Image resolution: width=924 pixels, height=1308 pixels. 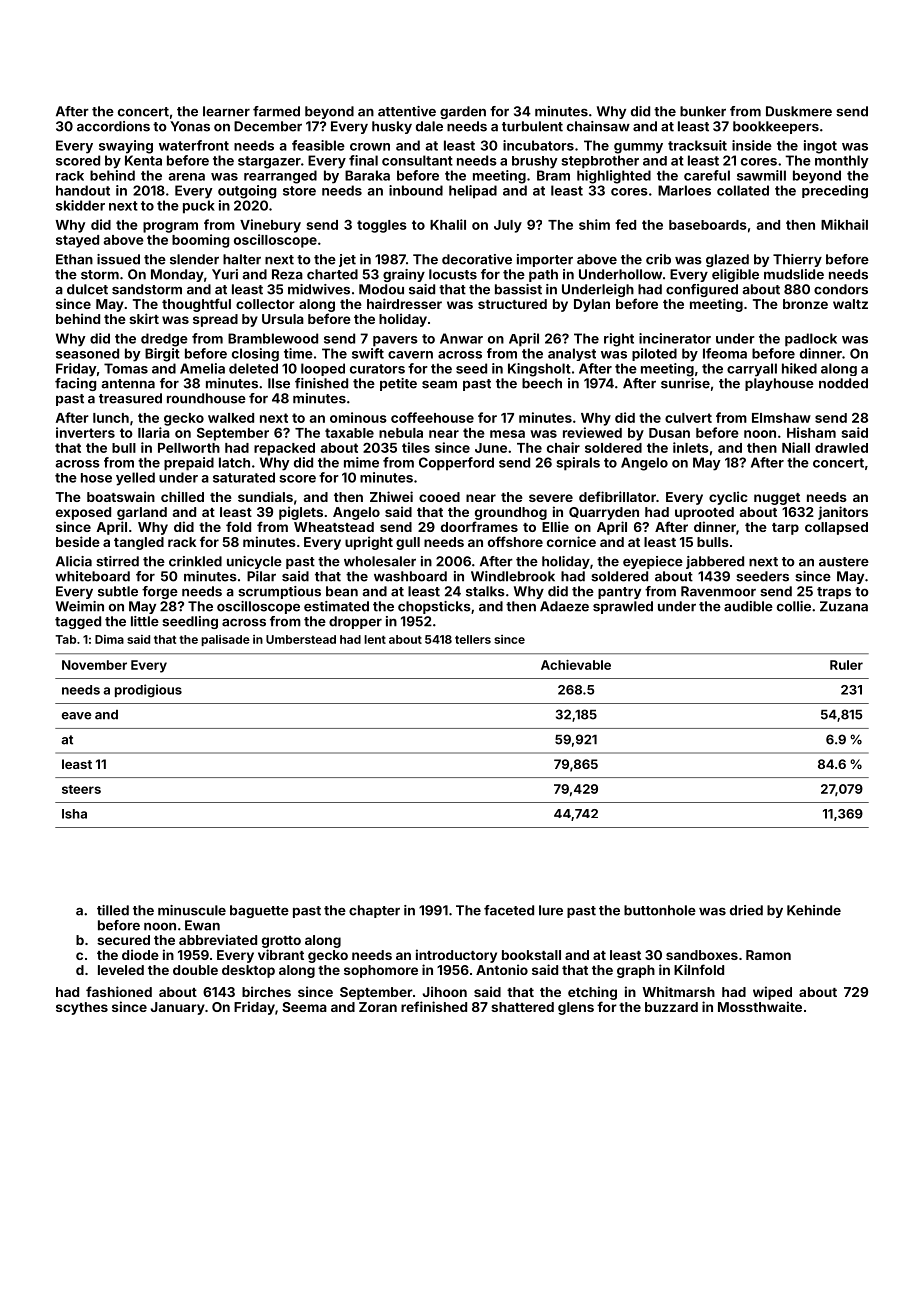 I want to click on outgoing, so click(x=247, y=192).
